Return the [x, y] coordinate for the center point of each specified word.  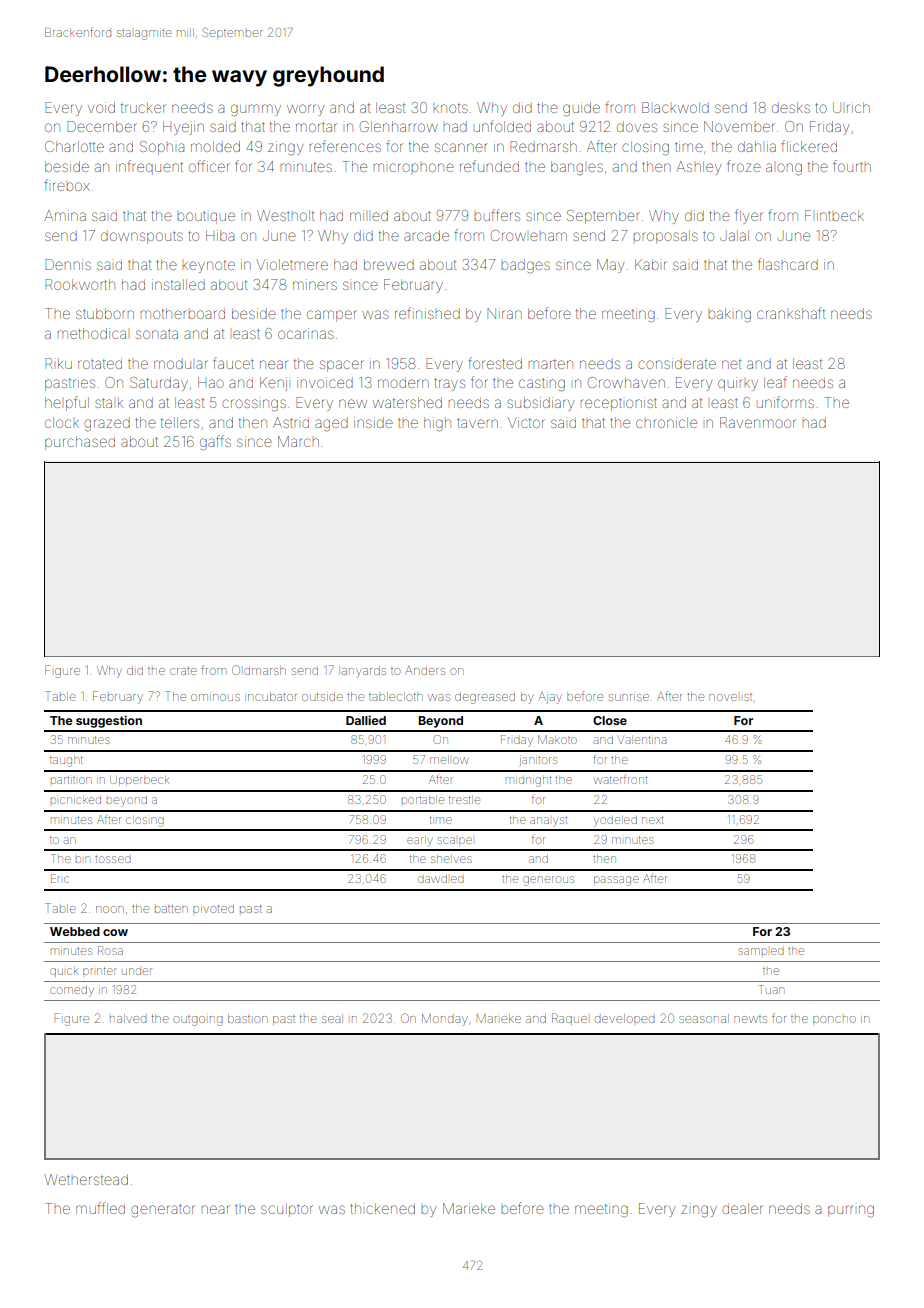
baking [729, 315]
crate [183, 671]
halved [128, 1018]
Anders [425, 670]
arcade [426, 235]
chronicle [666, 422]
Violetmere [292, 264]
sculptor [287, 1210]
